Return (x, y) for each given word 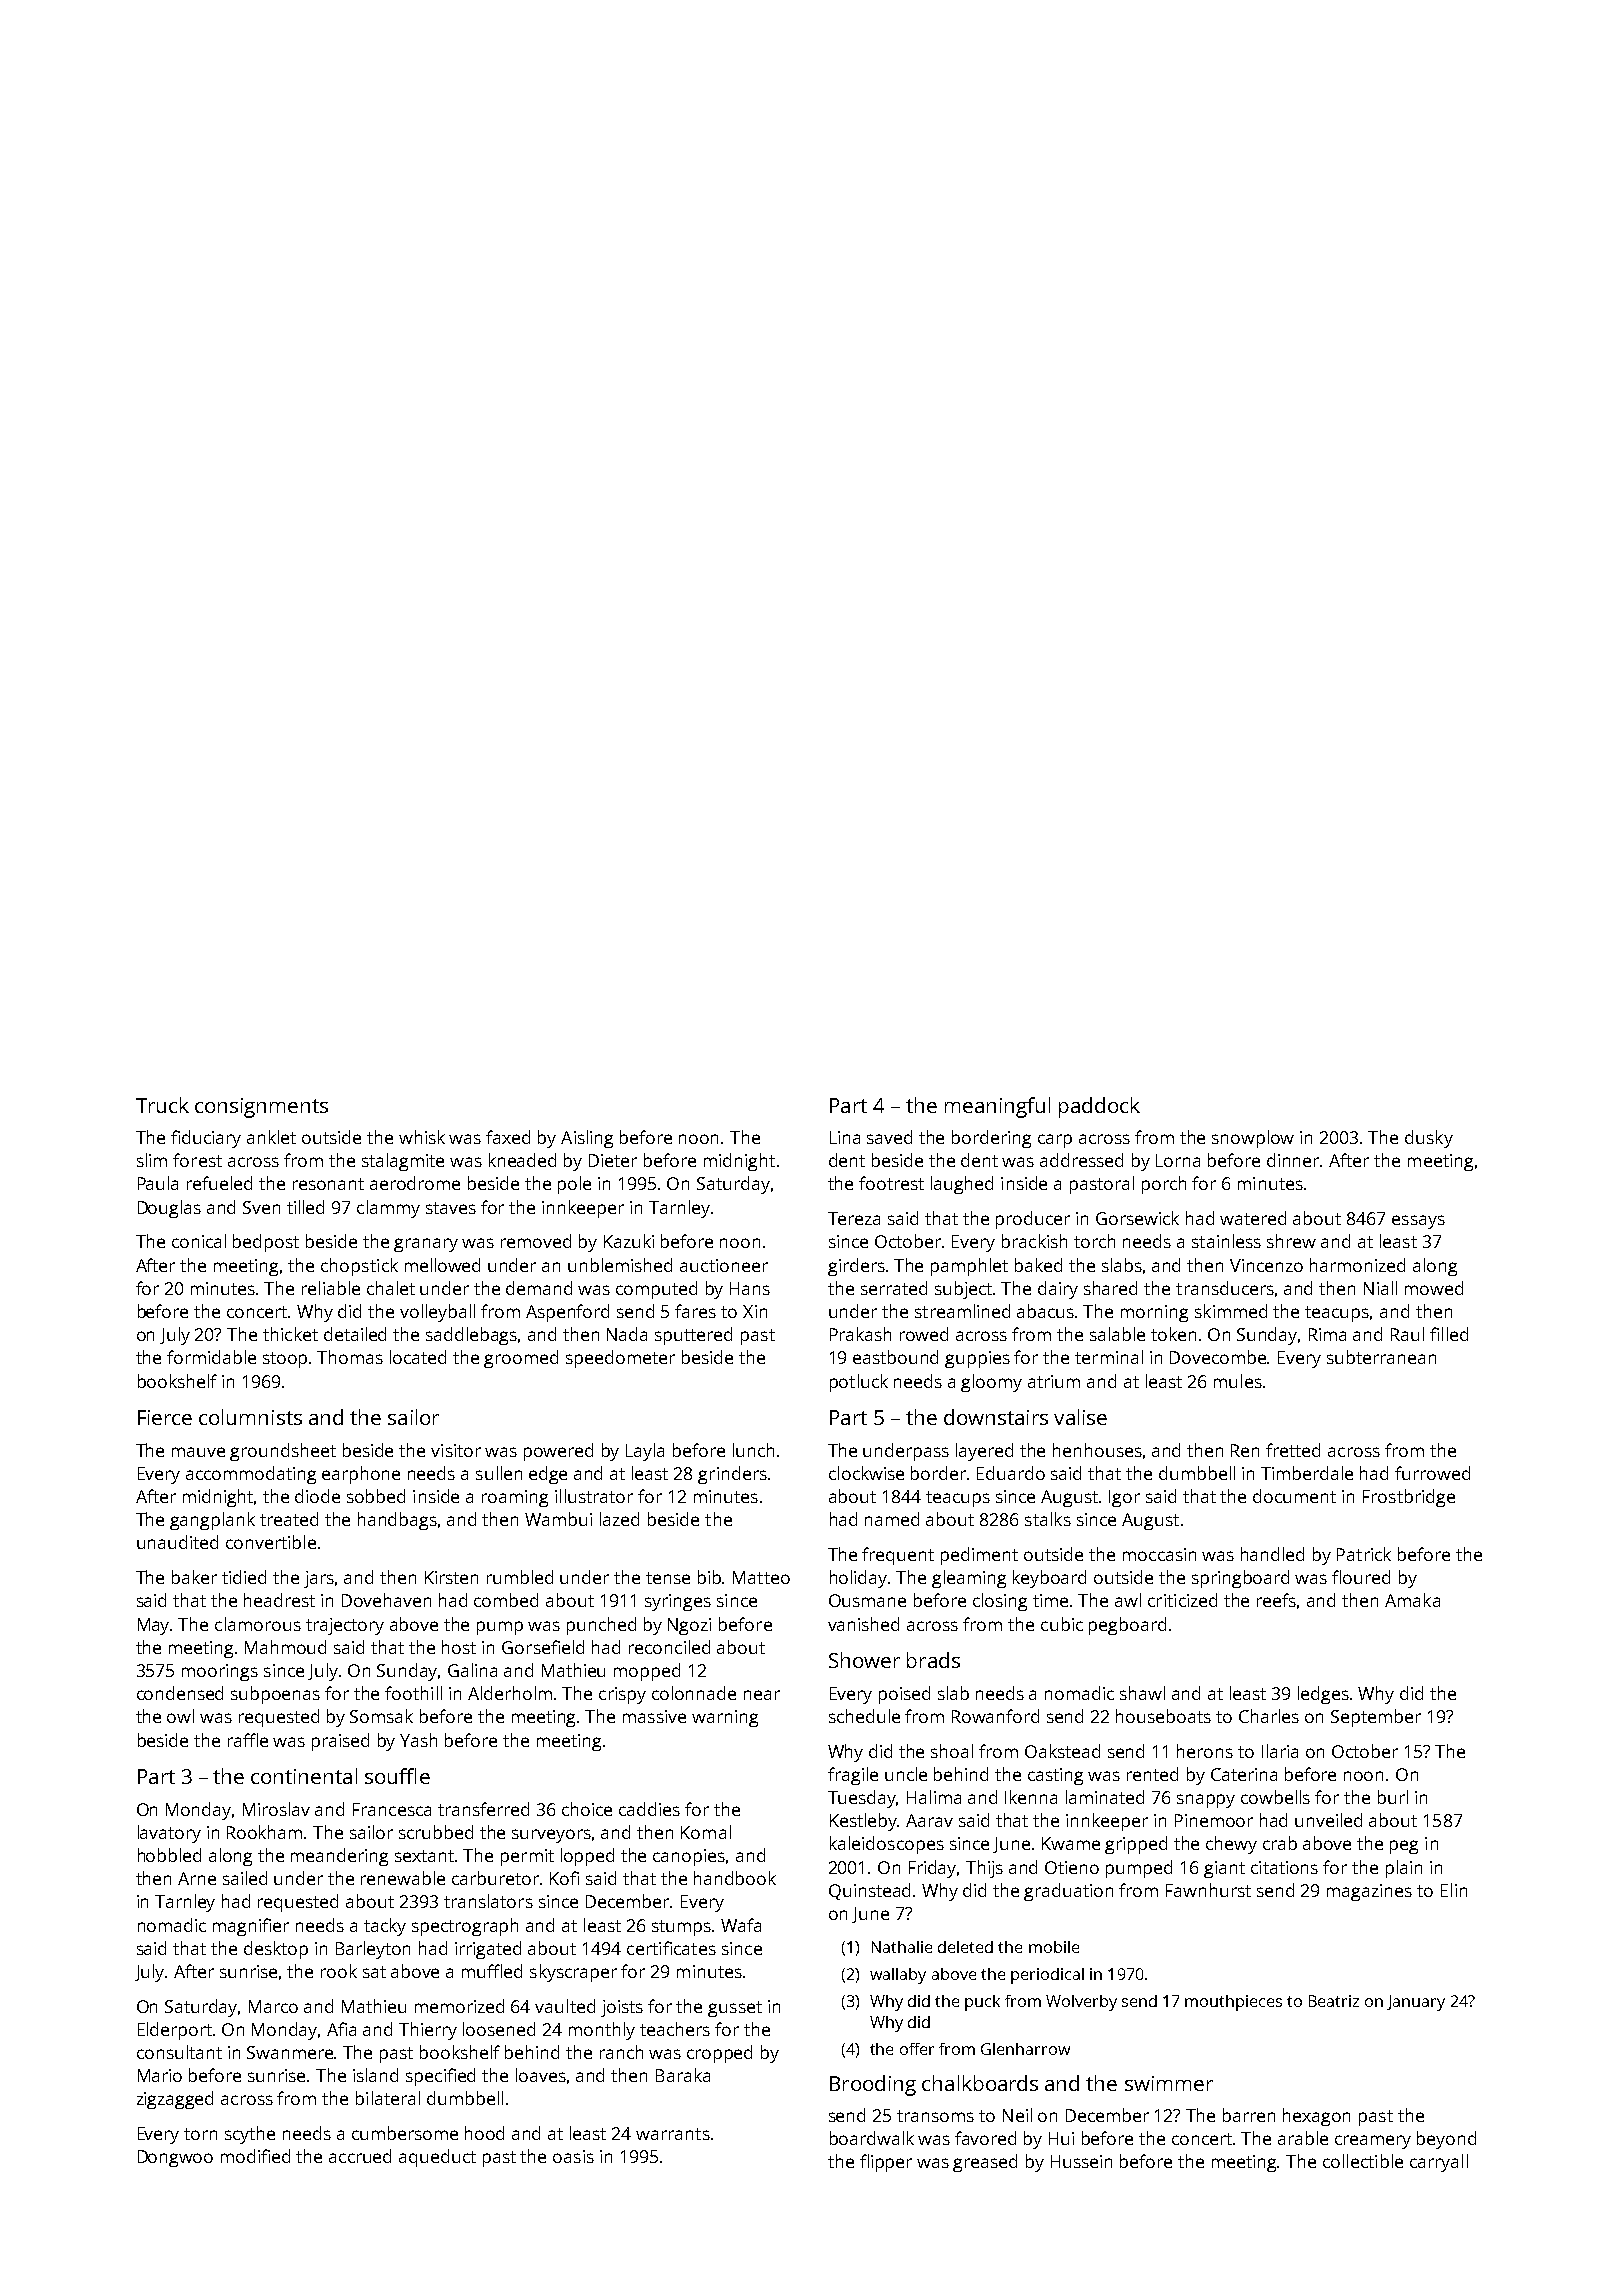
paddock (1099, 1107)
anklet (271, 1137)
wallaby (898, 1976)
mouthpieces (1233, 2003)
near (762, 1695)
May (154, 1626)
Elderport (175, 2031)
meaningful (997, 1107)
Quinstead (869, 1891)
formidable (211, 1357)
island (375, 2075)
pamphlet (969, 1267)
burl (1393, 1797)
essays (1418, 1222)
